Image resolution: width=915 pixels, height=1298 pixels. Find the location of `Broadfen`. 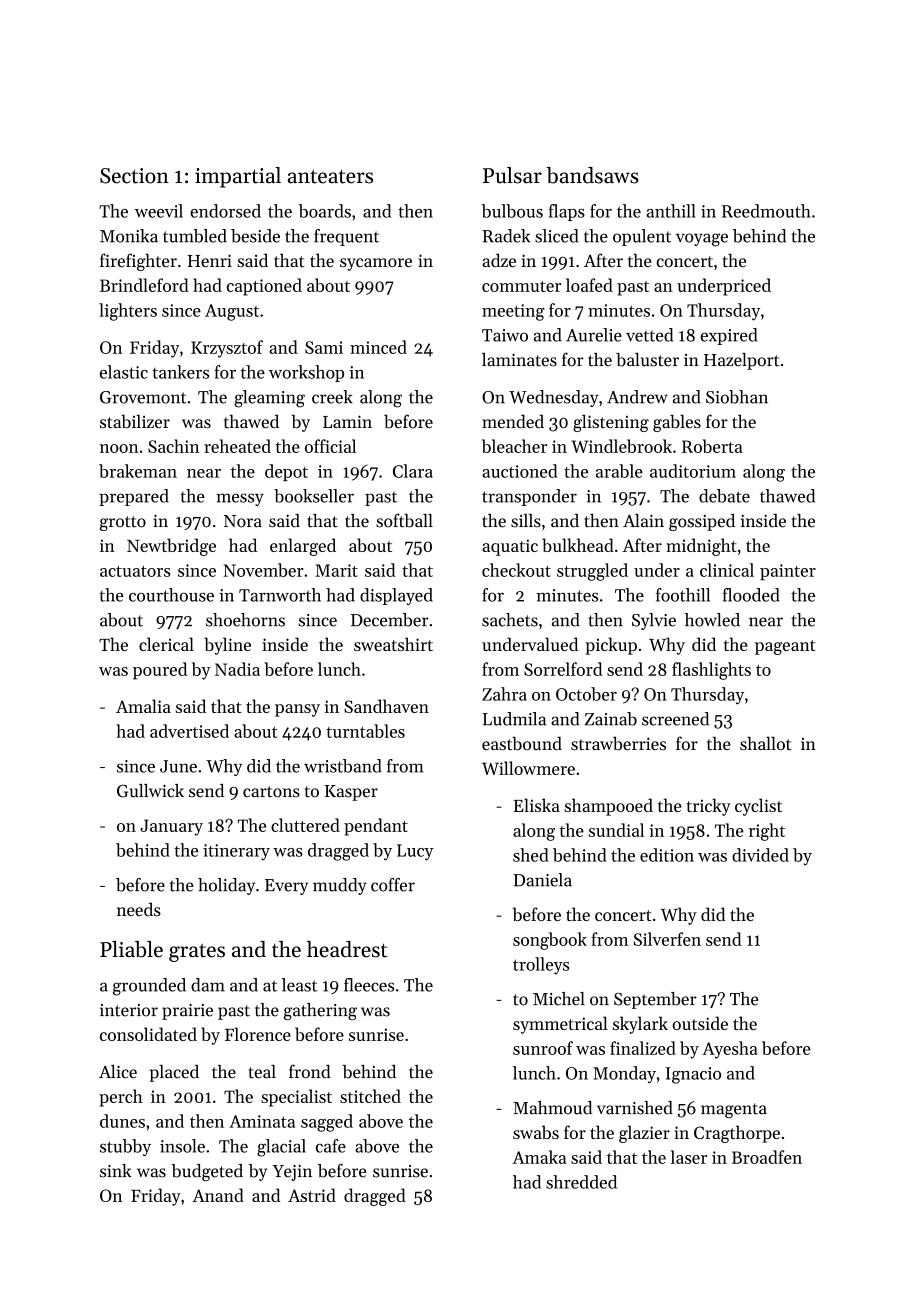

Broadfen is located at coordinates (767, 1157).
